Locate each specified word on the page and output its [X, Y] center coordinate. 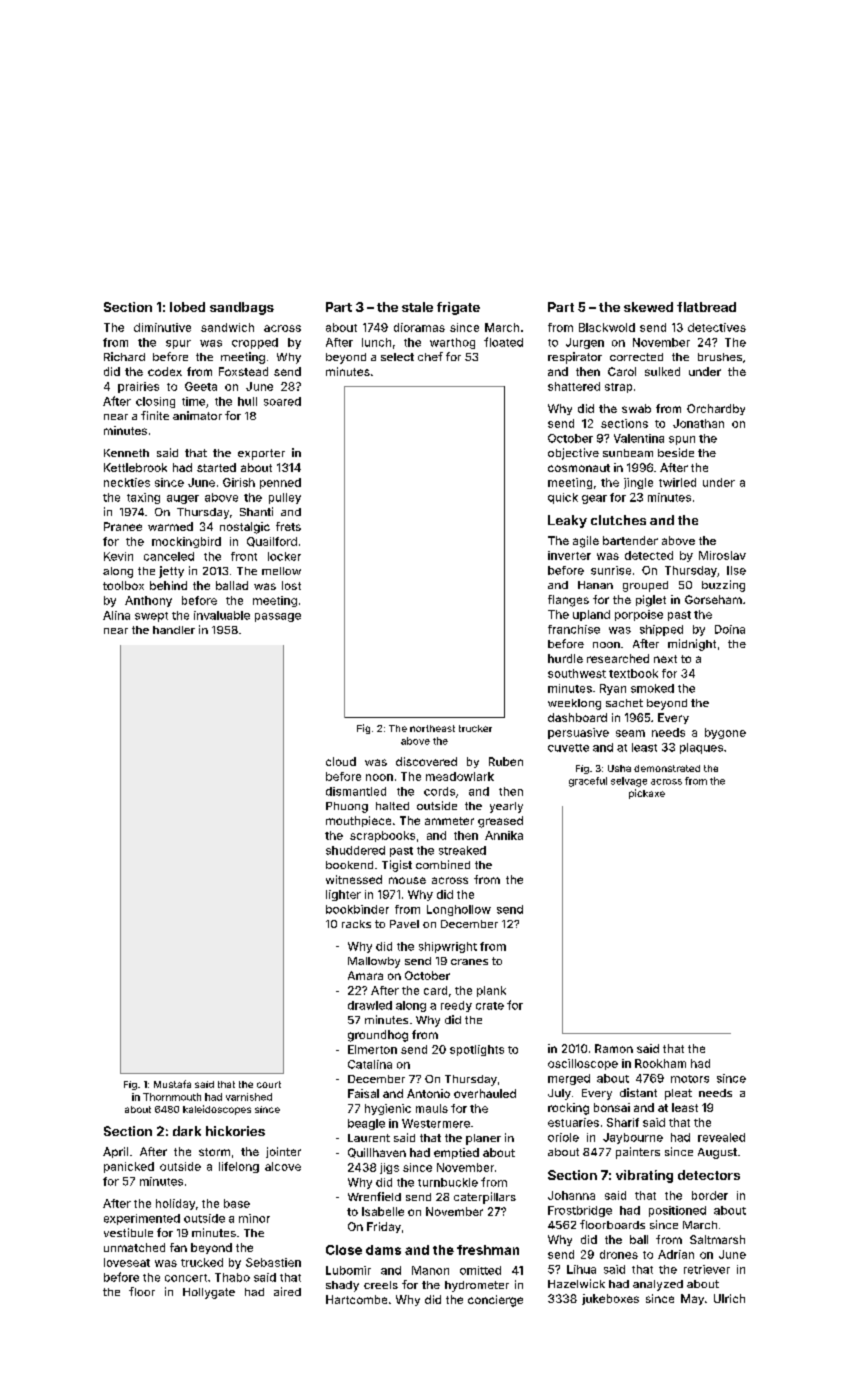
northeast [432, 728]
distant [638, 1092]
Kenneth [126, 453]
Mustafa [172, 1084]
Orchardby [716, 409]
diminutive [162, 327]
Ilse [736, 570]
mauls [432, 1108]
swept [151, 617]
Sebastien [273, 1262]
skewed [648, 307]
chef [430, 356]
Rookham [660, 1063]
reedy [456, 1006]
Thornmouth [172, 1097]
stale [417, 307]
